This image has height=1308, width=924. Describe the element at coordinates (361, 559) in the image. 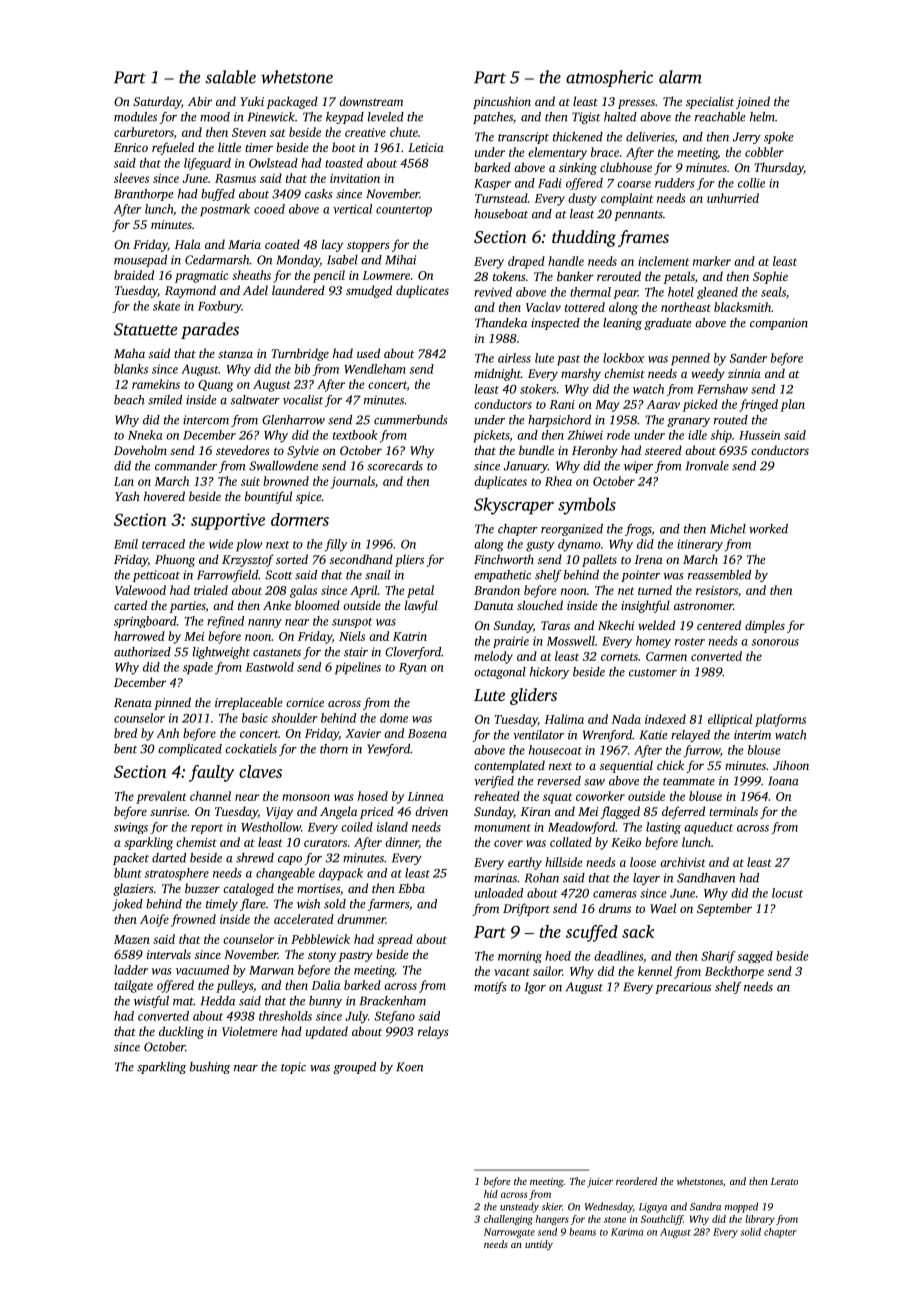

I see `secondhand` at that location.
